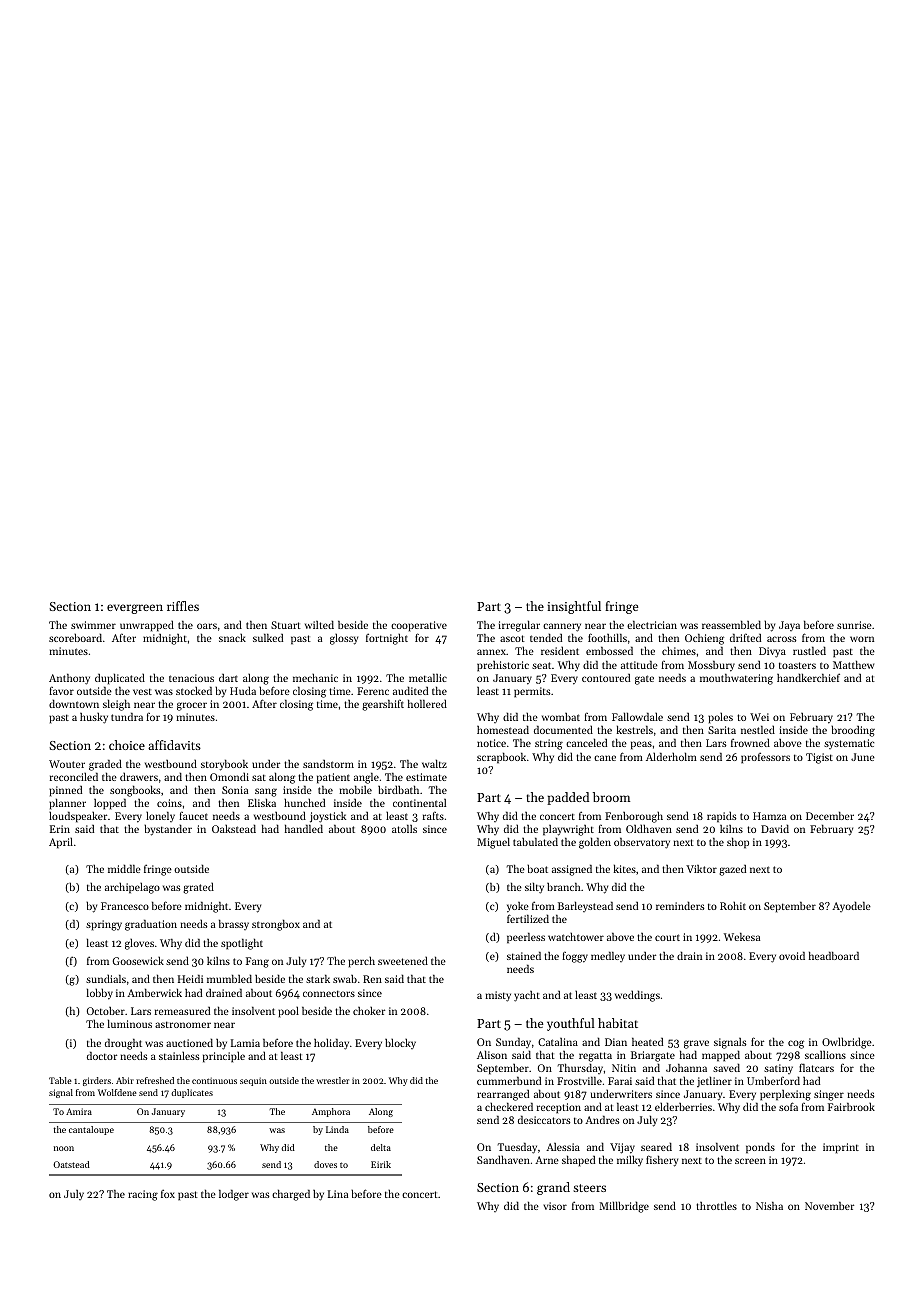 Image resolution: width=924 pixels, height=1308 pixels. What do you see at coordinates (667, 937) in the screenshot?
I see `court` at bounding box center [667, 937].
